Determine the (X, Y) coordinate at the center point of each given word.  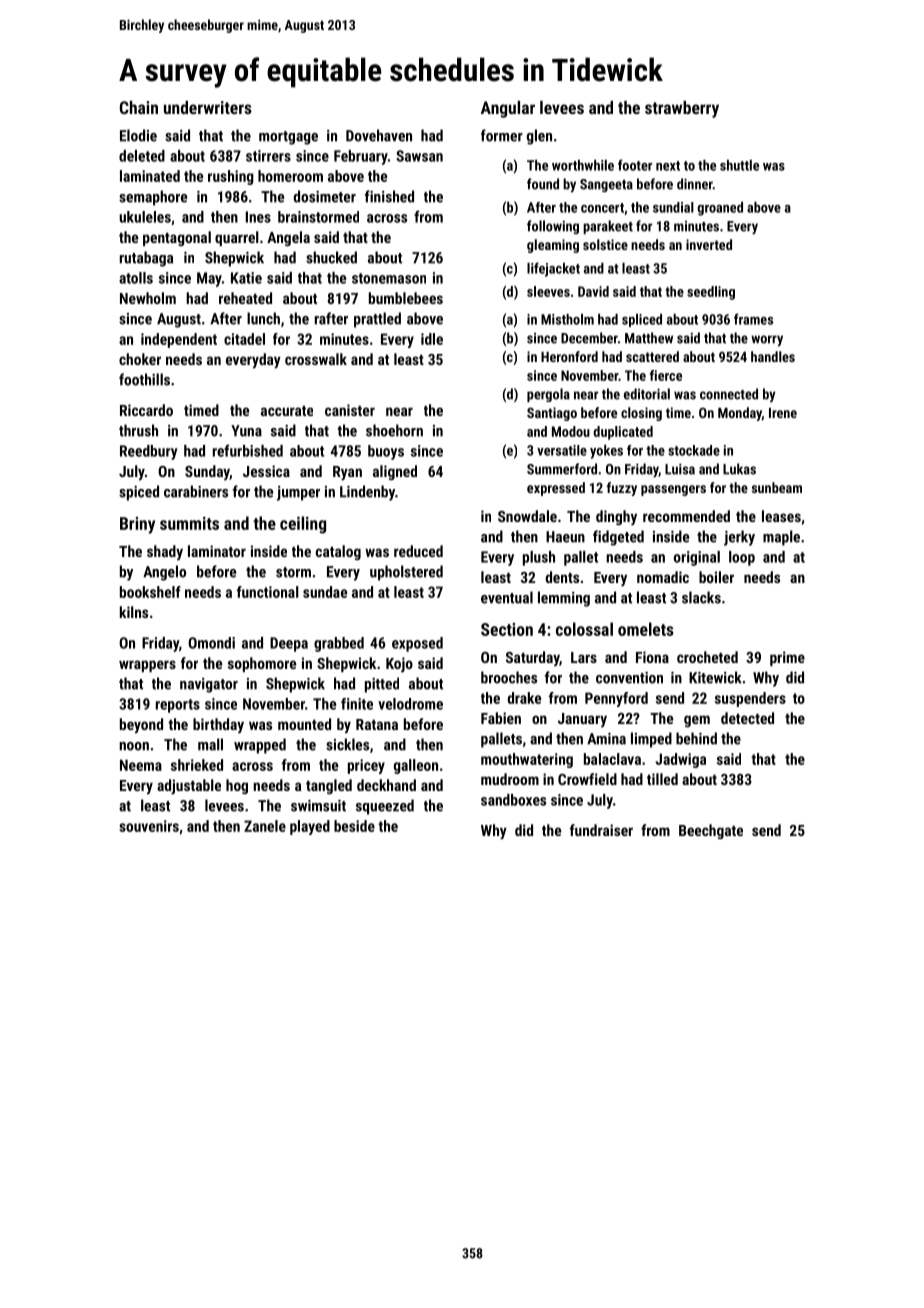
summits (189, 523)
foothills (144, 379)
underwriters (208, 107)
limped (651, 740)
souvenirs (149, 826)
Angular (508, 109)
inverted (709, 244)
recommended (686, 516)
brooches (509, 677)
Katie (246, 278)
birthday (218, 725)
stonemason (389, 278)
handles (773, 356)
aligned (395, 472)
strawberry (682, 109)
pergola (548, 395)
